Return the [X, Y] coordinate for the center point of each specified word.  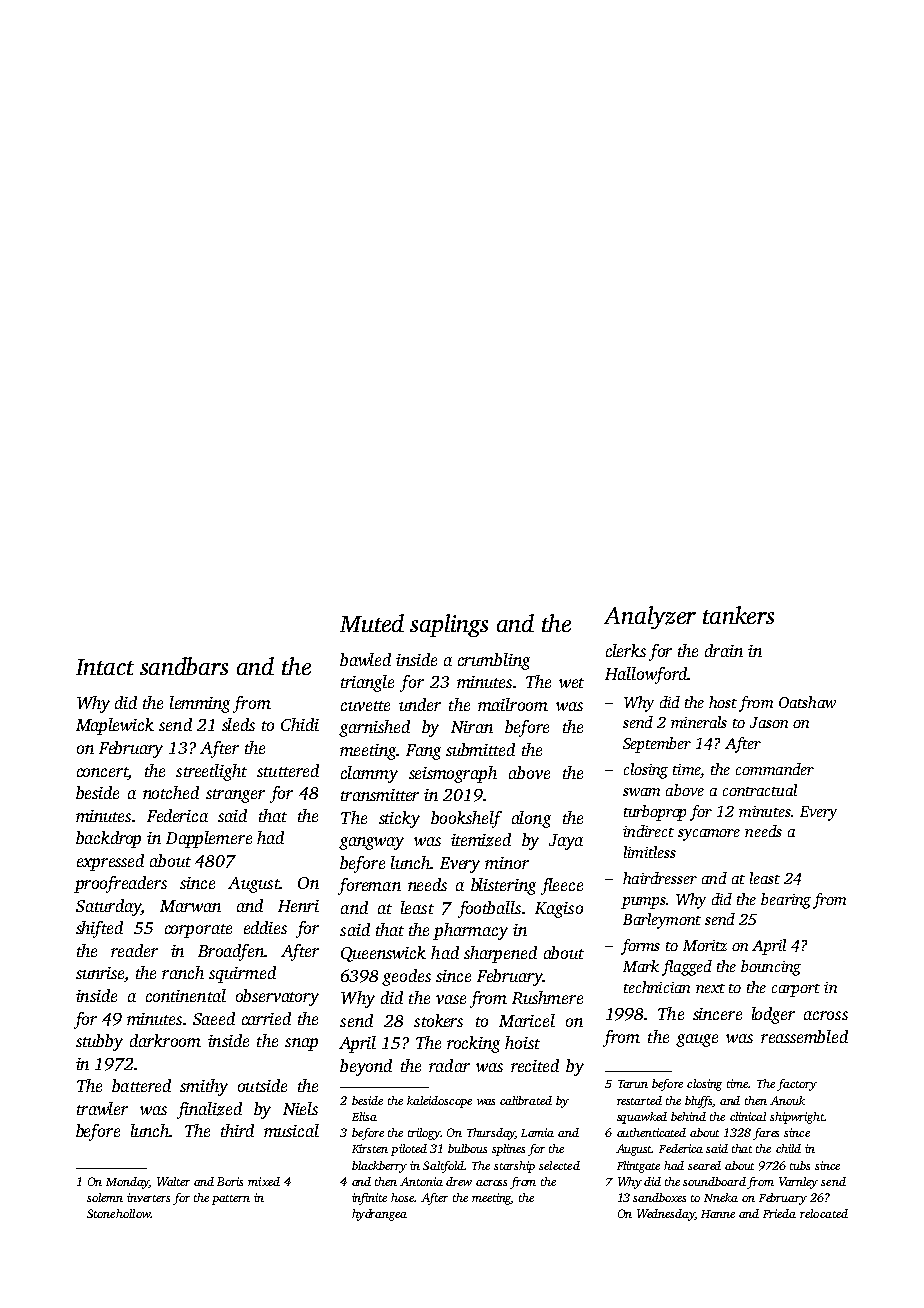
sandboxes [659, 1197]
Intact [105, 667]
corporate [198, 931]
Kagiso [559, 910]
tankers [738, 615]
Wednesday [666, 1215]
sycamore [709, 835]
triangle [367, 683]
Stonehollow [118, 1213]
